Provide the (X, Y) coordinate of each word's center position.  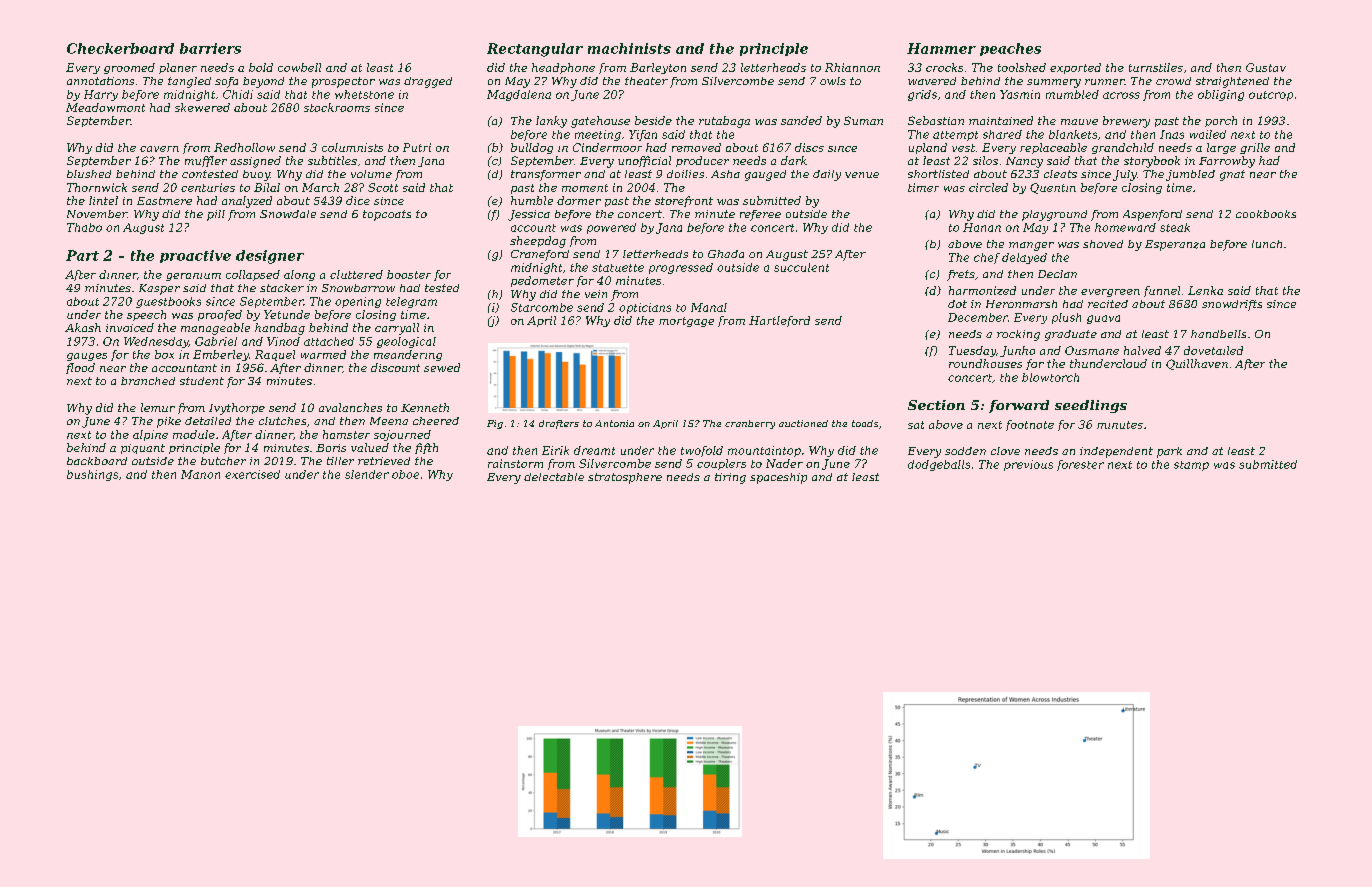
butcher (223, 461)
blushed (89, 174)
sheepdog (538, 242)
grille (1255, 148)
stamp (1191, 466)
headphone (563, 68)
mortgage (686, 322)
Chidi (238, 94)
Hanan (982, 227)
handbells (1218, 334)
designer (270, 257)
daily (827, 175)
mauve (1079, 122)
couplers (721, 464)
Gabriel (216, 341)
